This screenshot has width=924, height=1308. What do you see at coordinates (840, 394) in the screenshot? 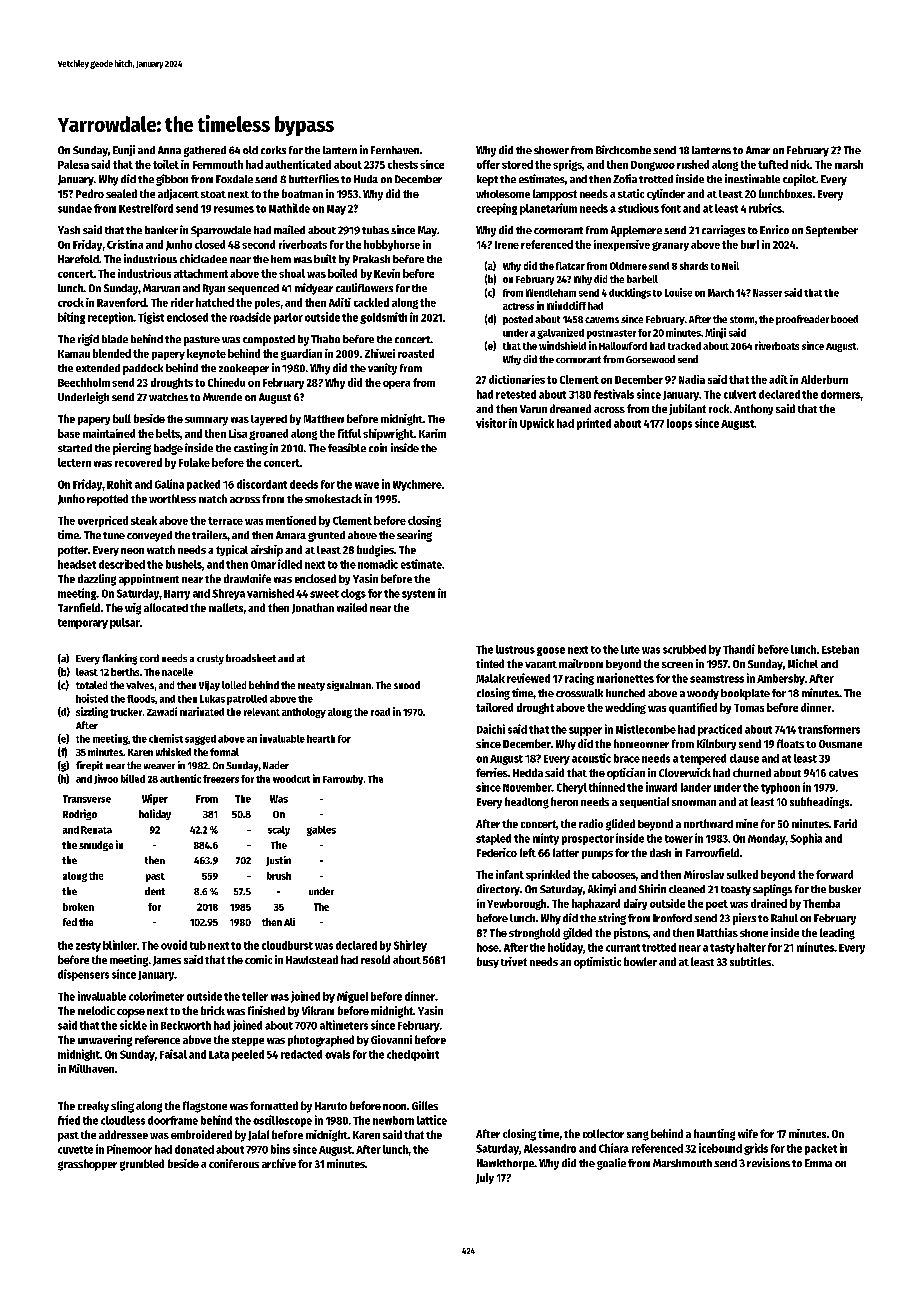
I see `dormers` at bounding box center [840, 394].
